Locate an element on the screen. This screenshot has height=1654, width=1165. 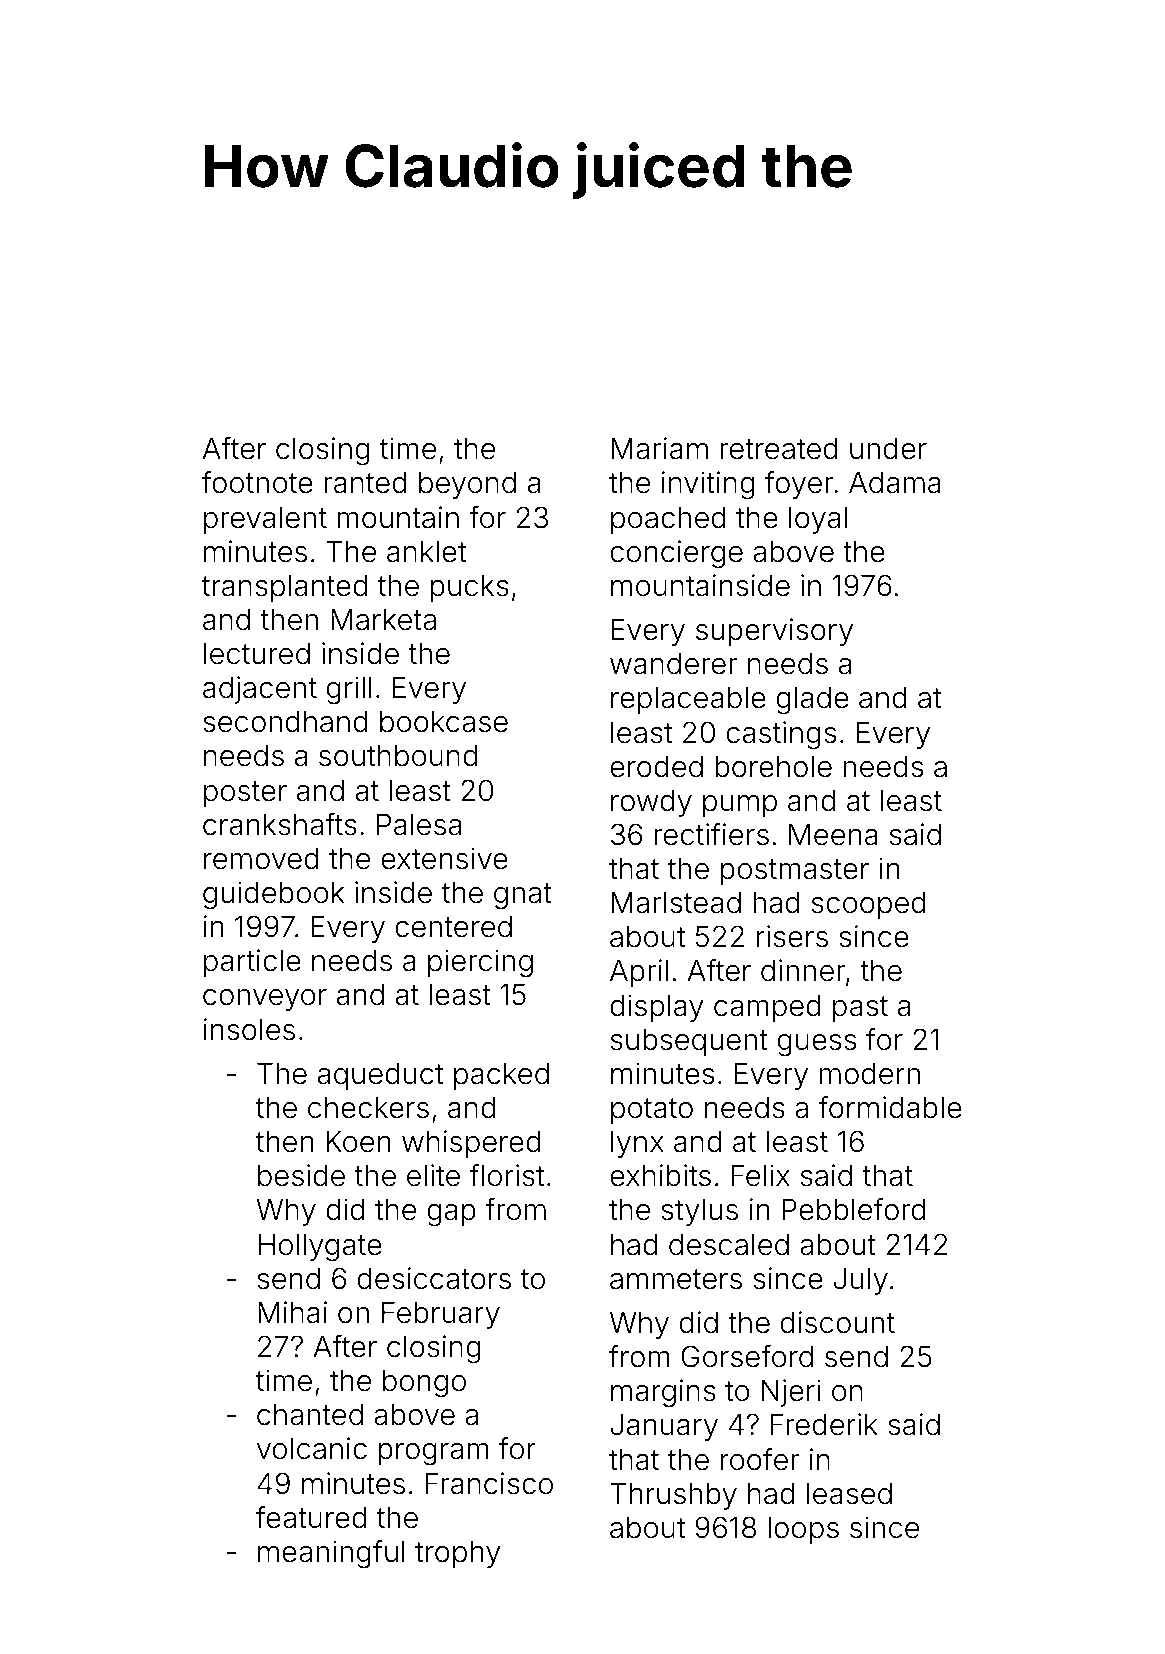
loyal is located at coordinates (818, 520).
